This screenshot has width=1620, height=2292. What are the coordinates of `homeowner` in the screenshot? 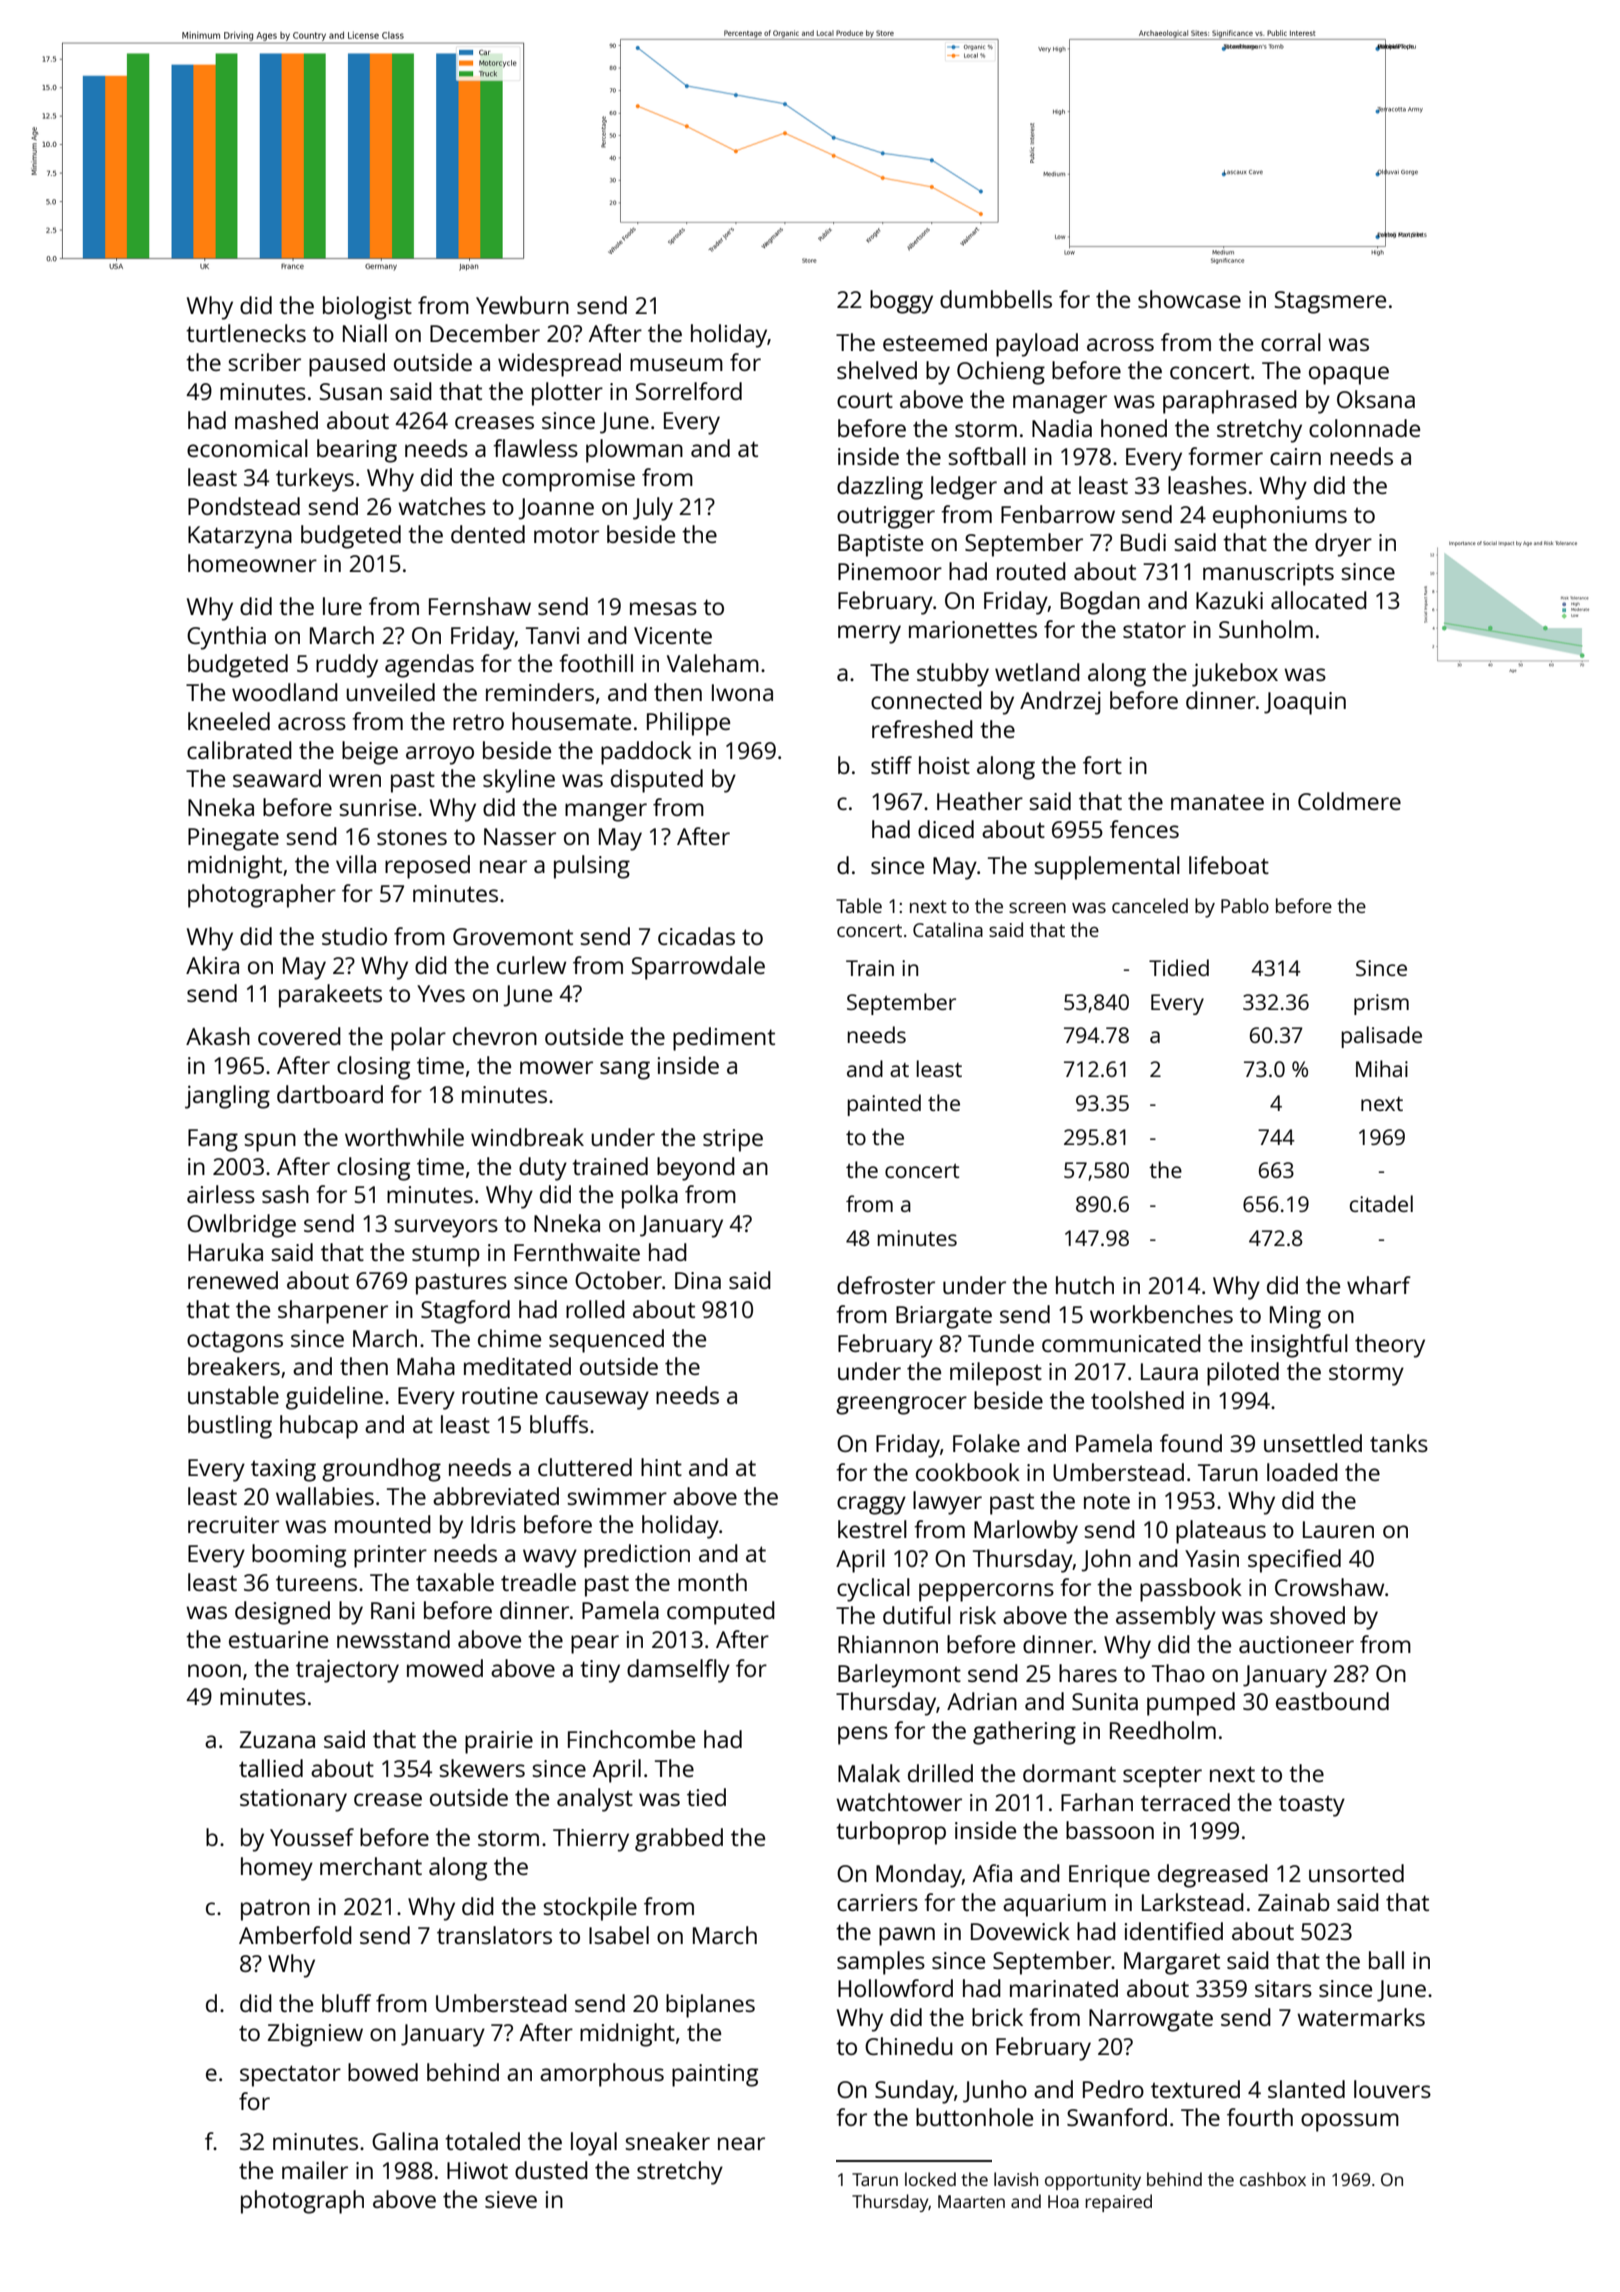 It's located at (252, 563).
